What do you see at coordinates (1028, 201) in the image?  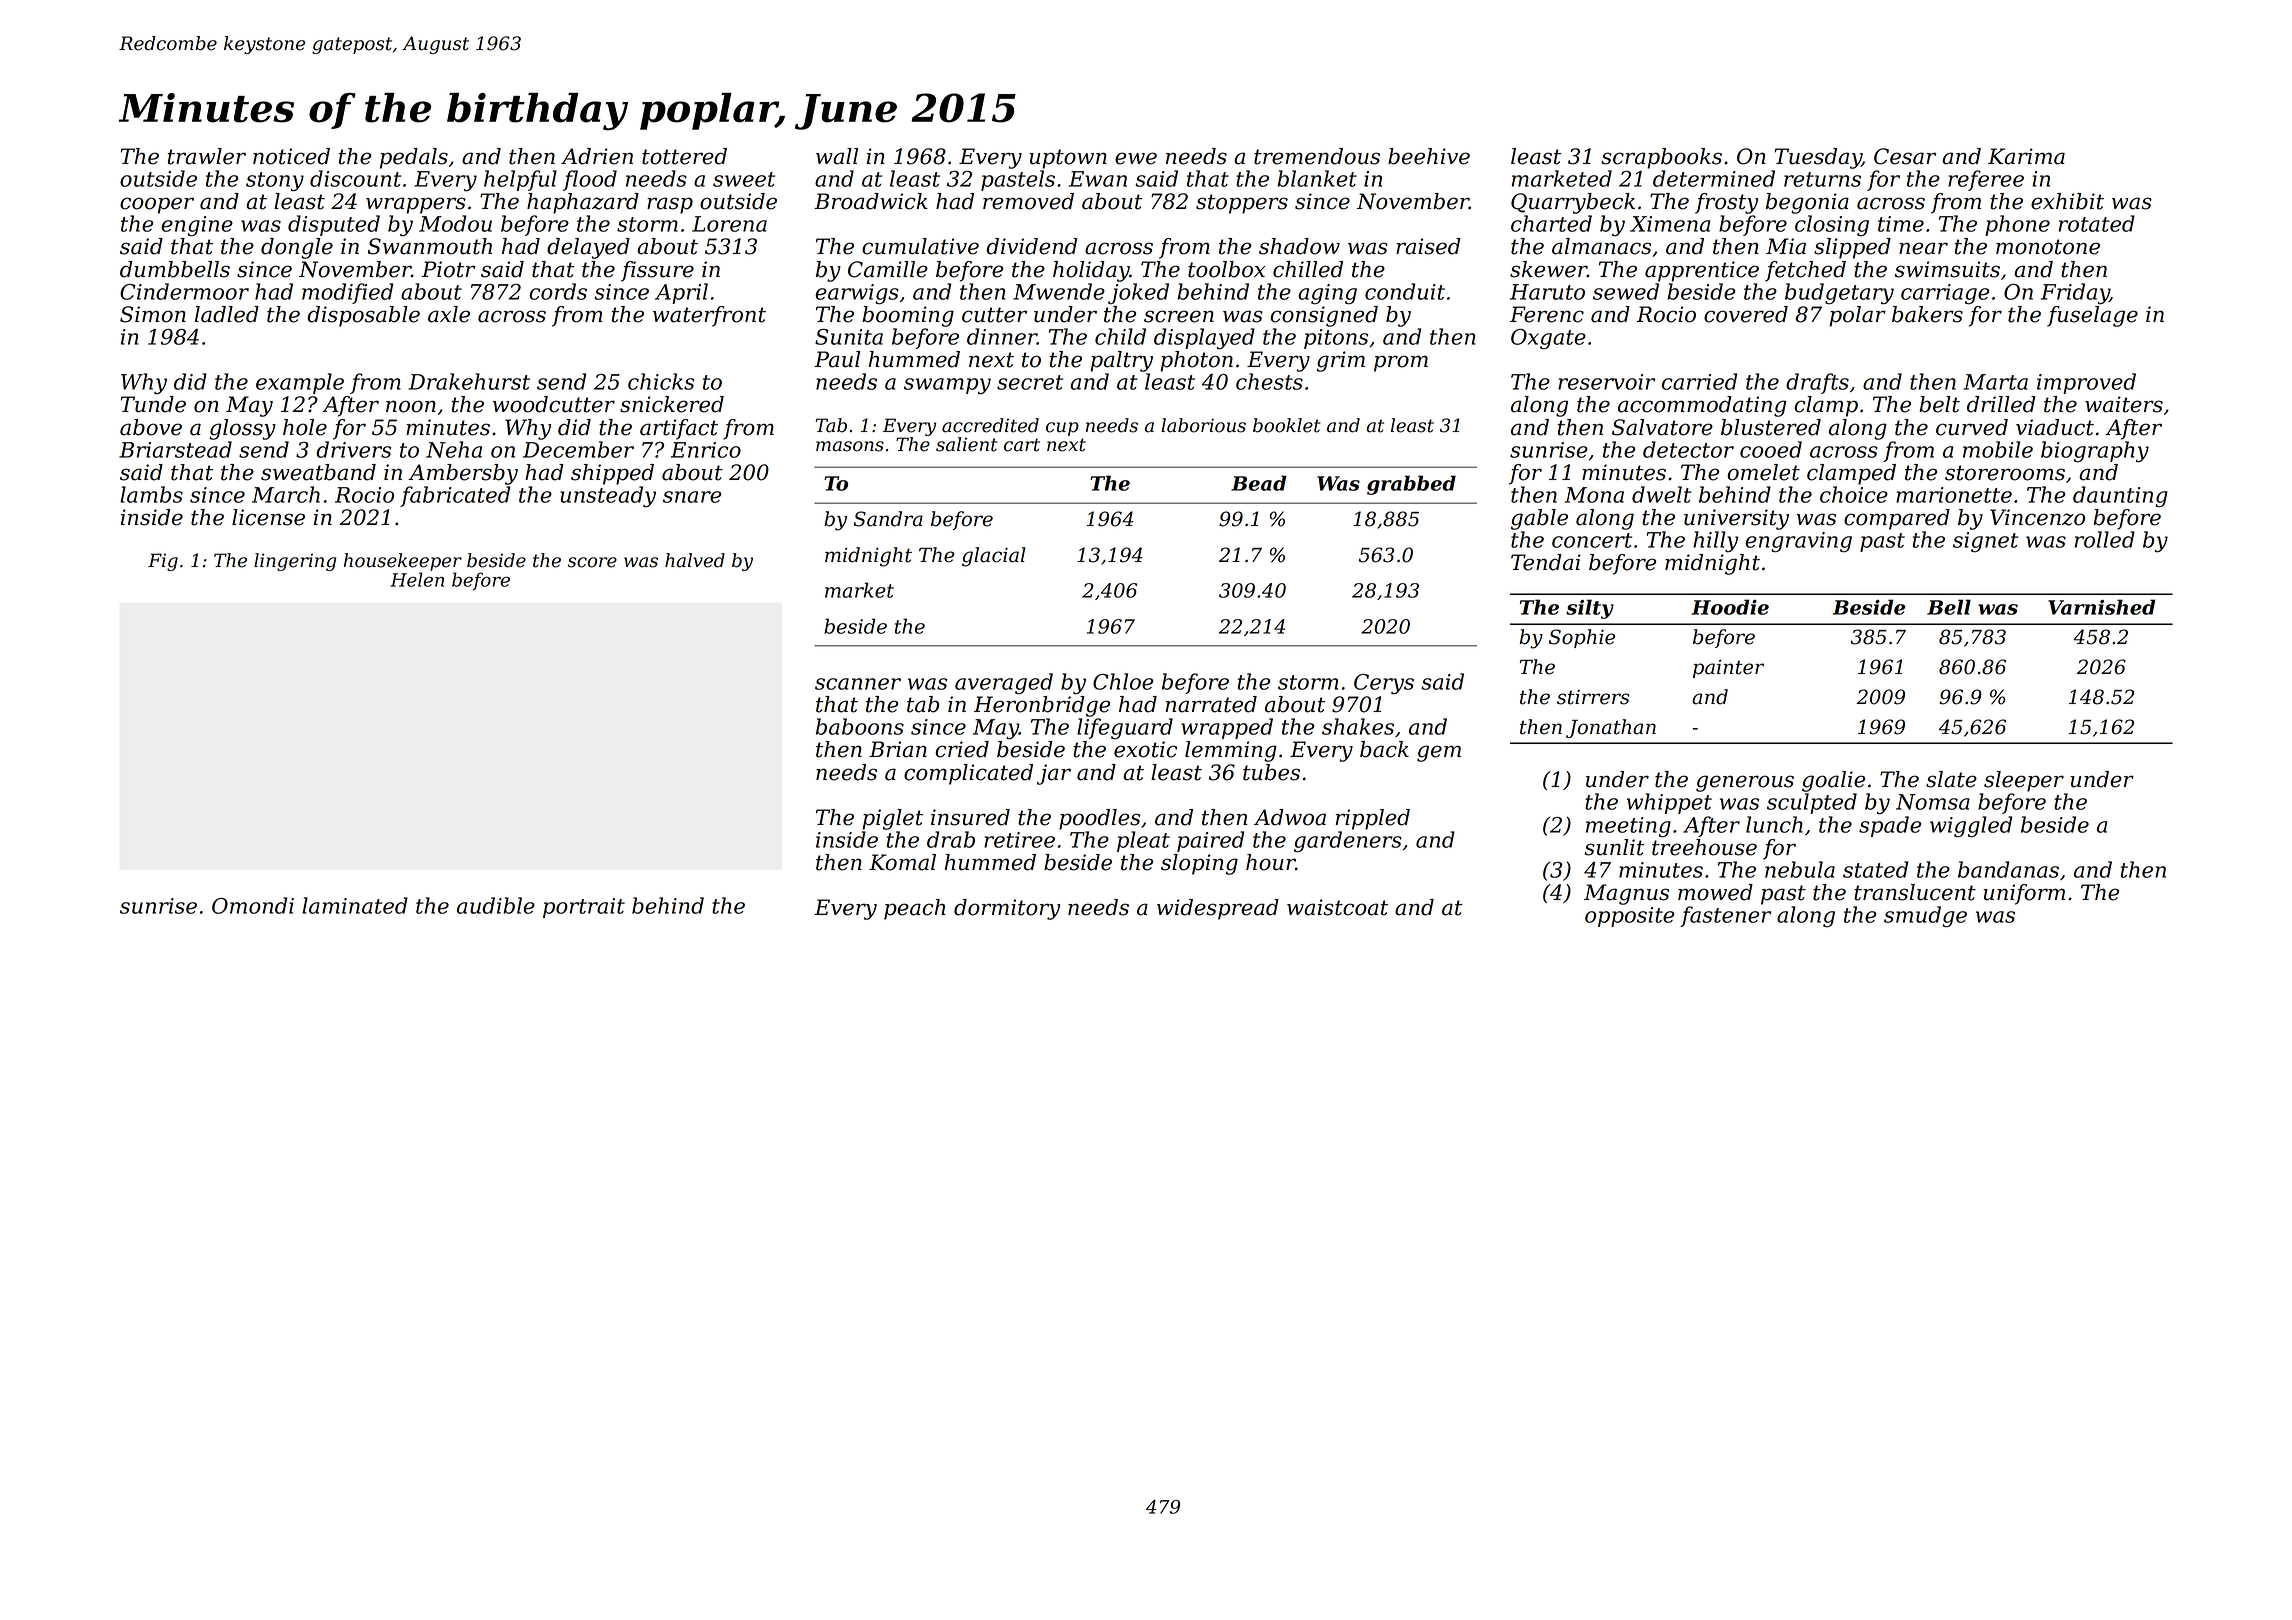 I see `removed` at bounding box center [1028, 201].
